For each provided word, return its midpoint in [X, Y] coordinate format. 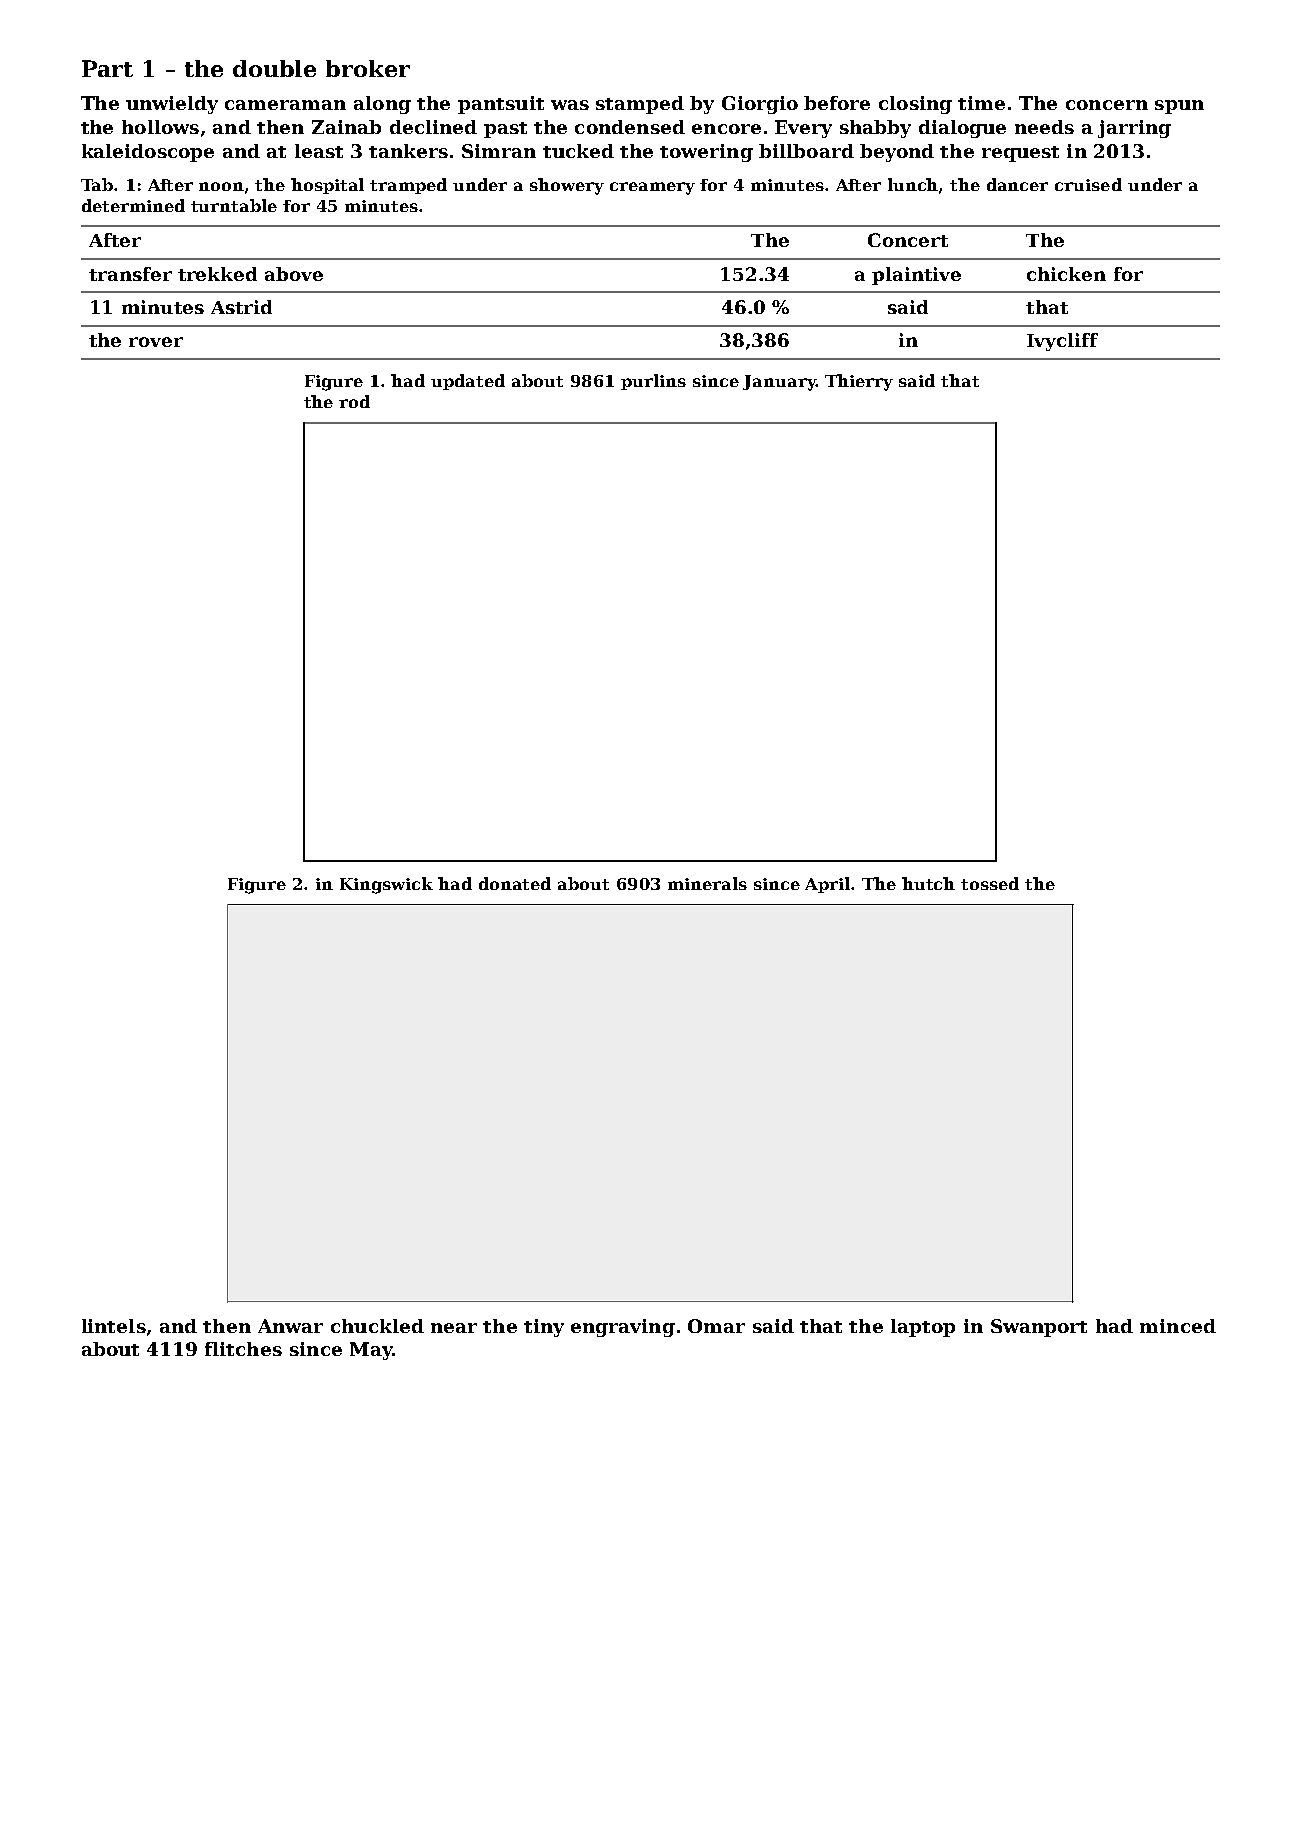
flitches [243, 1349]
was [570, 105]
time [981, 103]
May [371, 1351]
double [274, 68]
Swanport [1039, 1328]
